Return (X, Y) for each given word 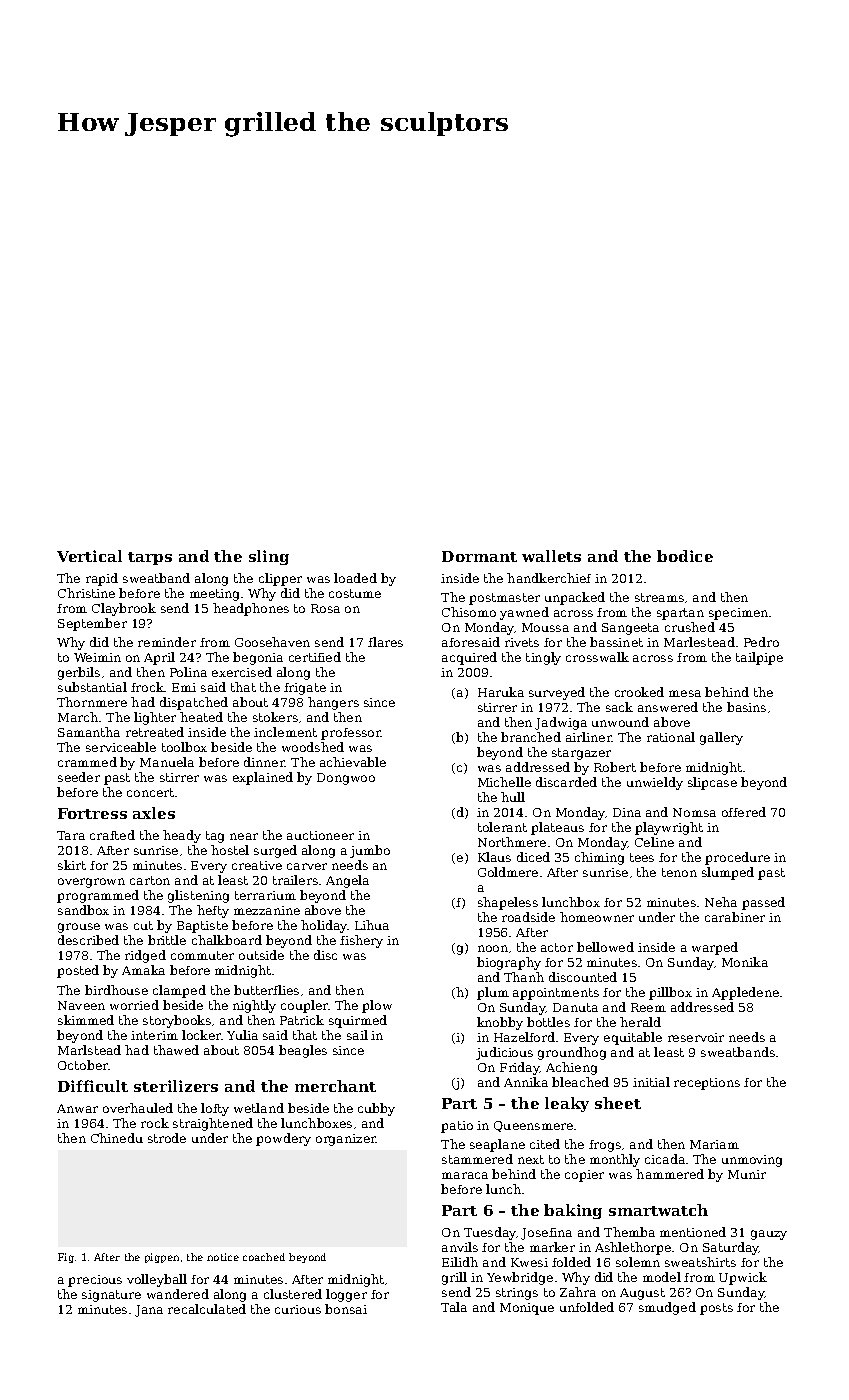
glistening (198, 896)
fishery (361, 941)
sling (269, 557)
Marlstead (89, 1050)
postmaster (504, 599)
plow (377, 1006)
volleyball (157, 1280)
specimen (738, 614)
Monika (745, 962)
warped (715, 948)
